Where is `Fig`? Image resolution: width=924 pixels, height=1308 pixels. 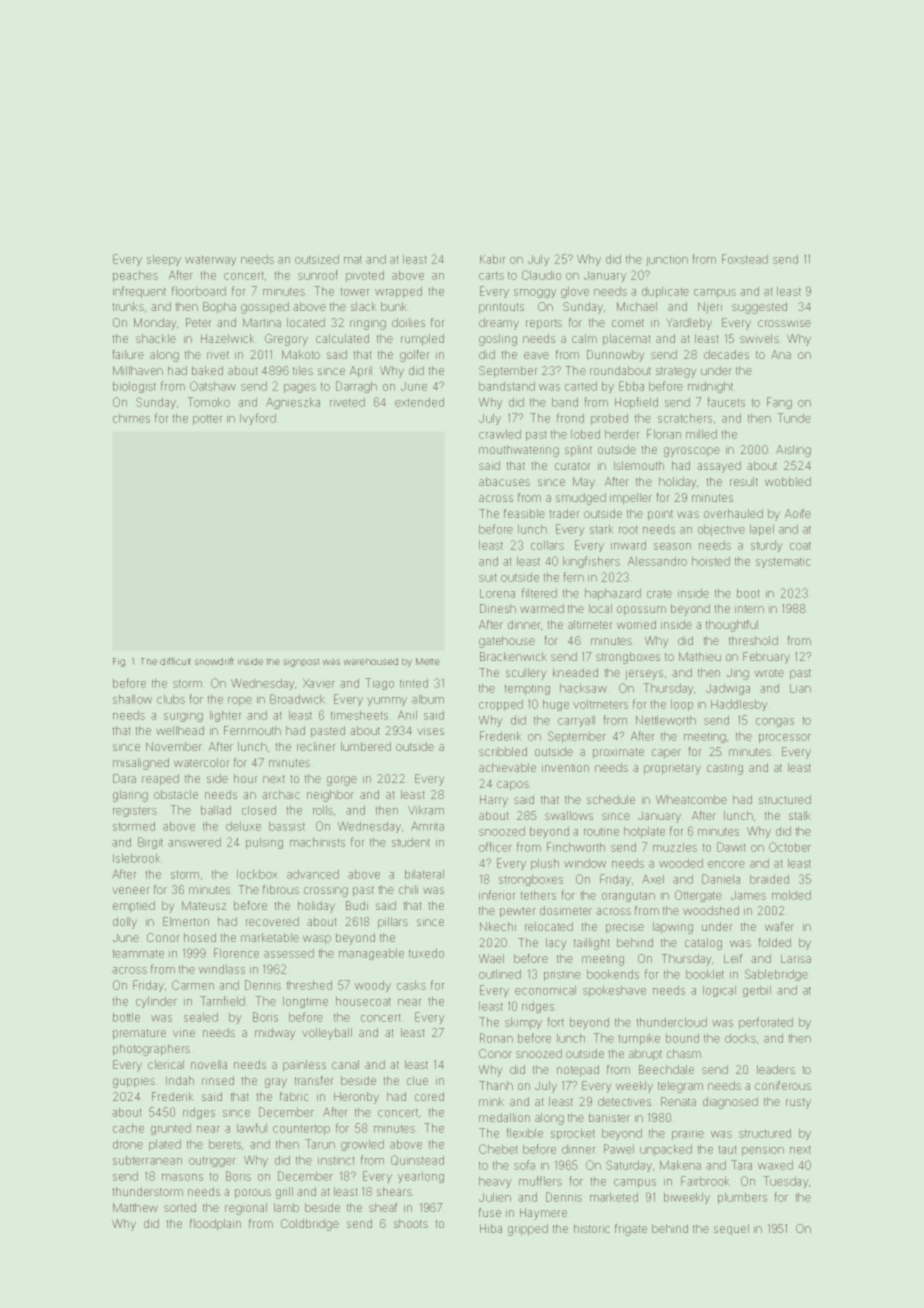
Fig is located at coordinates (119, 662).
